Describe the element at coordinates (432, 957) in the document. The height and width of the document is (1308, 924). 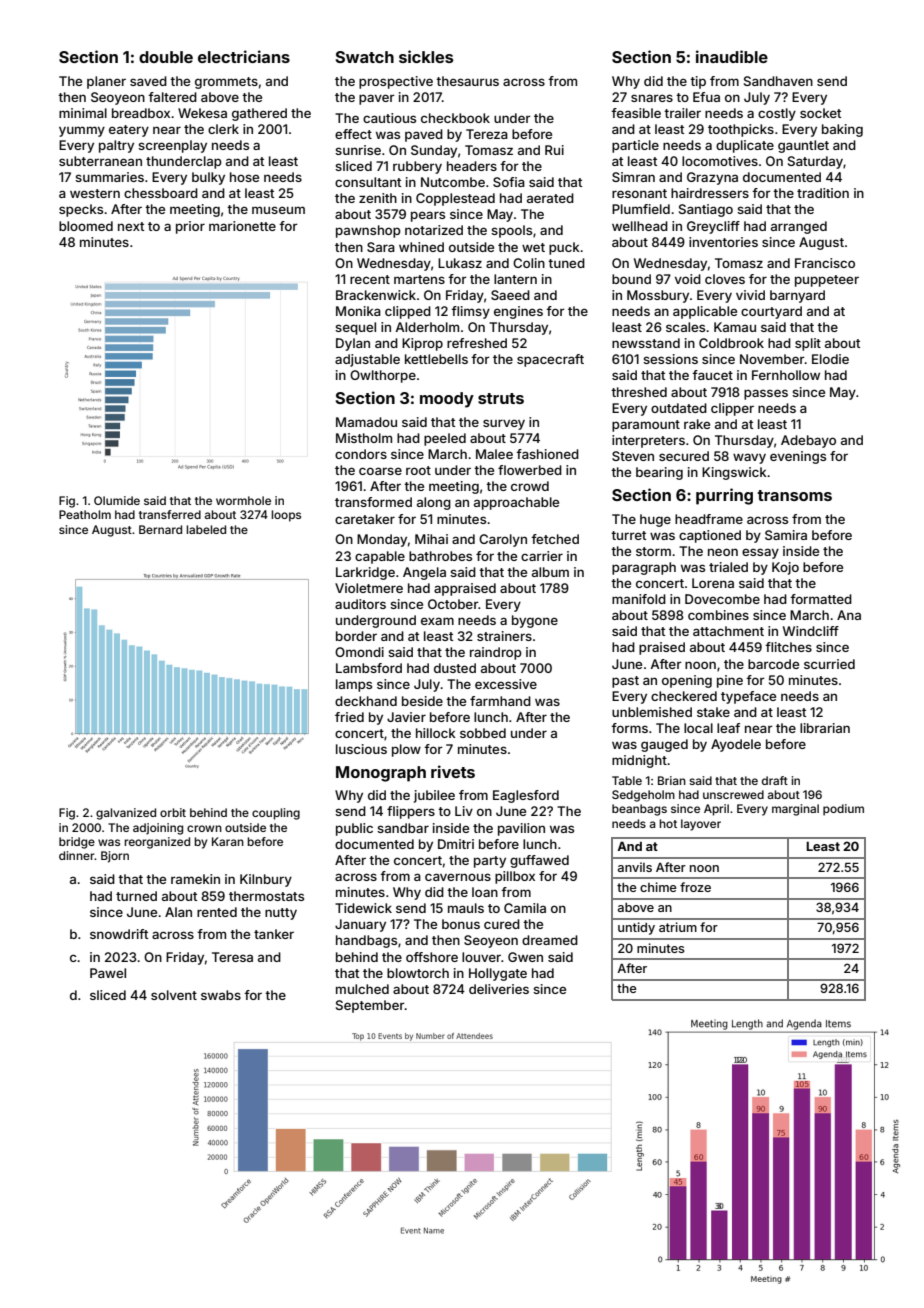
I see `offshore` at that location.
